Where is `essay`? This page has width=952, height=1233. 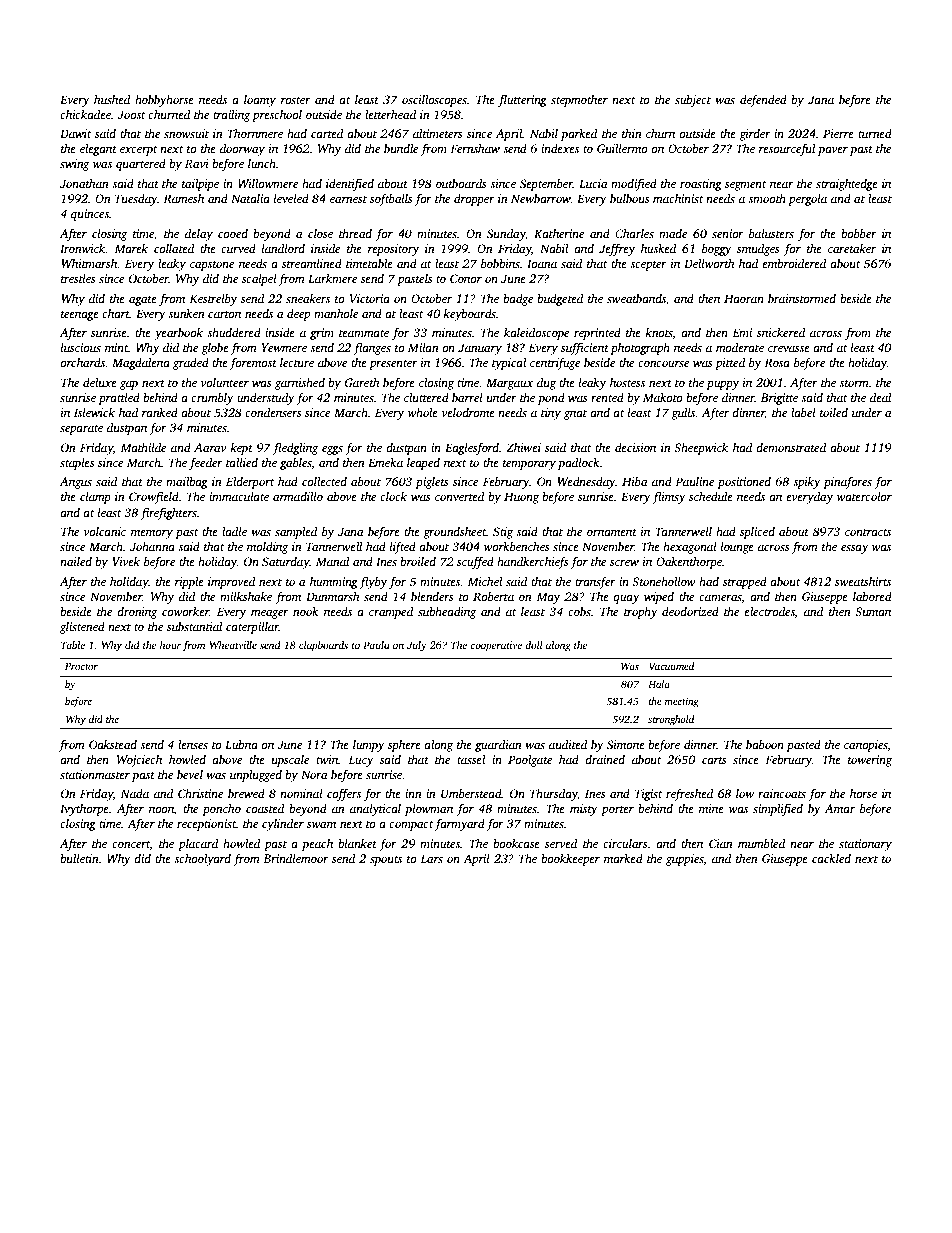
essay is located at coordinates (855, 549).
